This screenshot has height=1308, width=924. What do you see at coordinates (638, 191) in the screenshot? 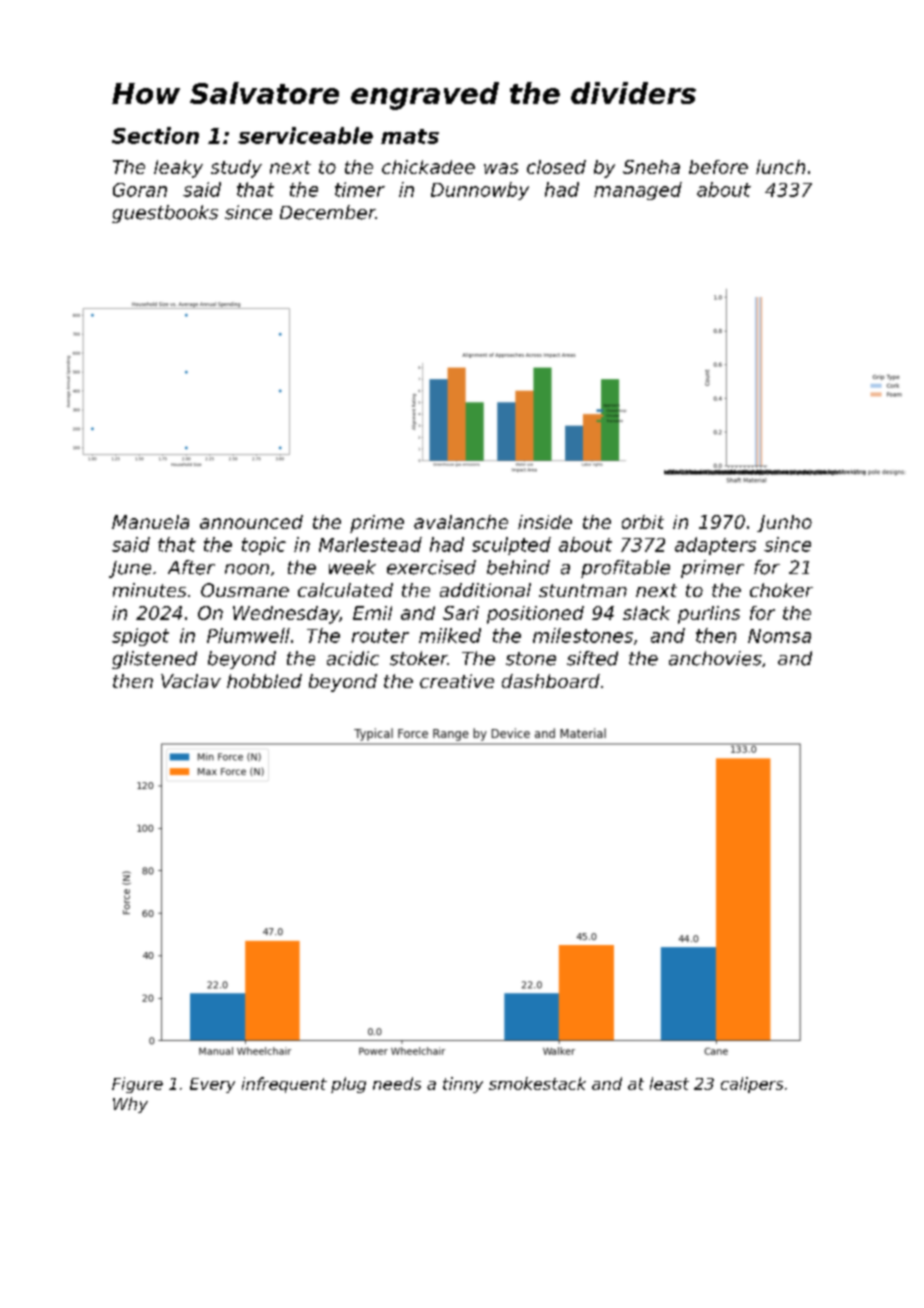
I see `managed` at bounding box center [638, 191].
